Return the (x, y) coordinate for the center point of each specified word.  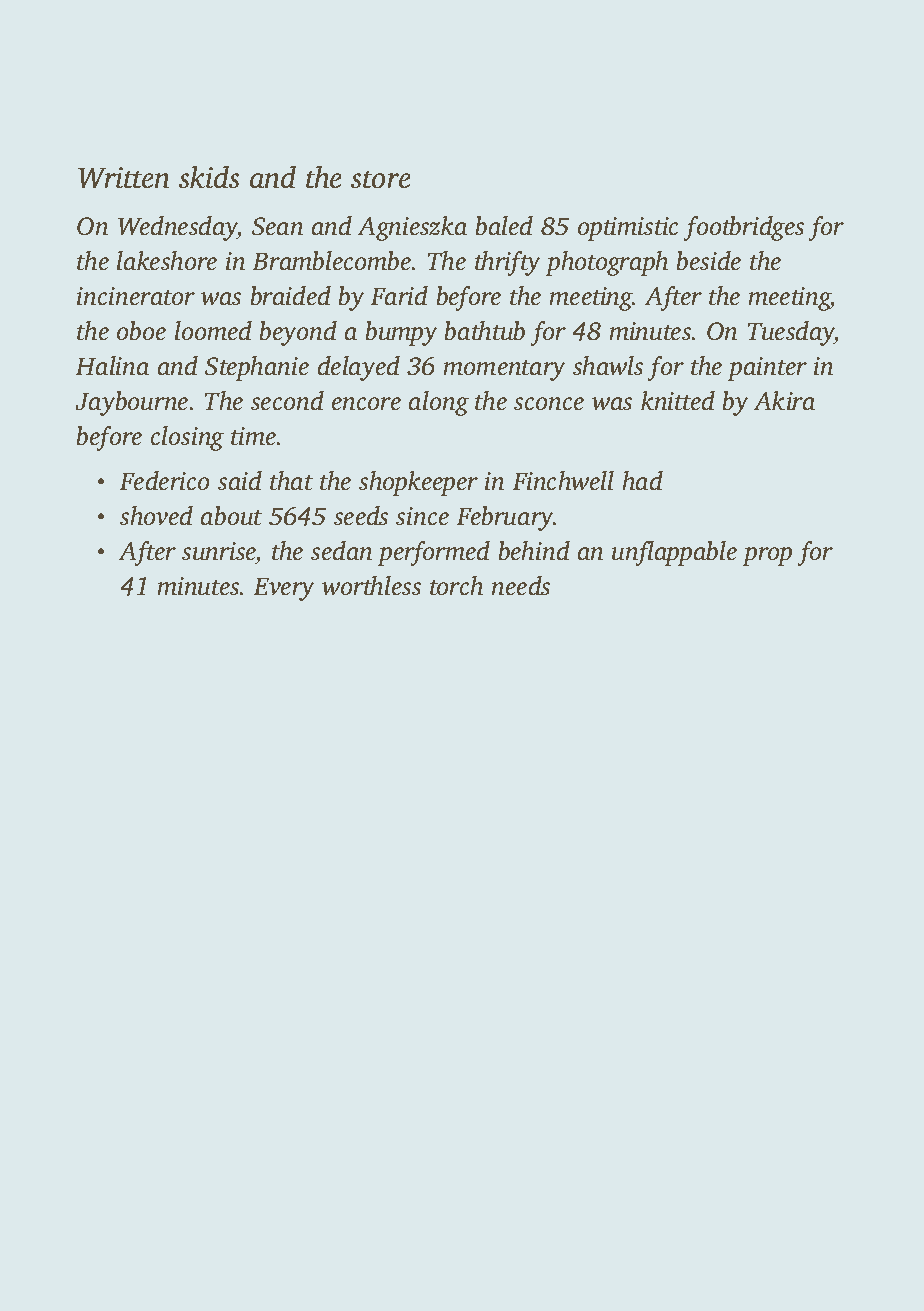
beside (708, 261)
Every (284, 589)
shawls (608, 366)
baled (504, 226)
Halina (112, 366)
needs (520, 586)
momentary (504, 370)
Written (124, 178)
